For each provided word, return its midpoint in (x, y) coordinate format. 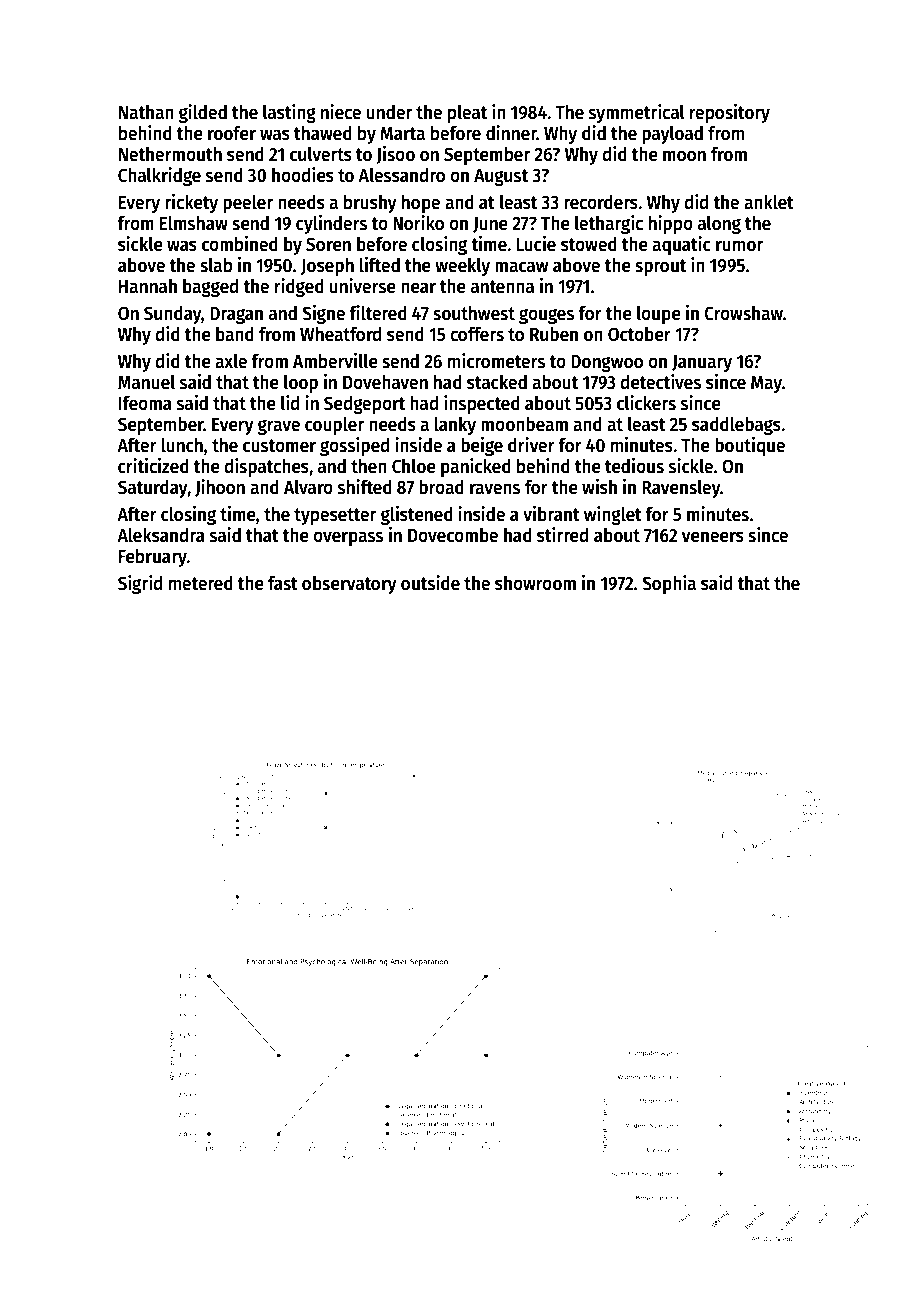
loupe (659, 315)
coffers (477, 334)
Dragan (236, 315)
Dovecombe (453, 535)
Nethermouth (170, 154)
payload (672, 134)
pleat (467, 114)
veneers (713, 537)
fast (283, 583)
